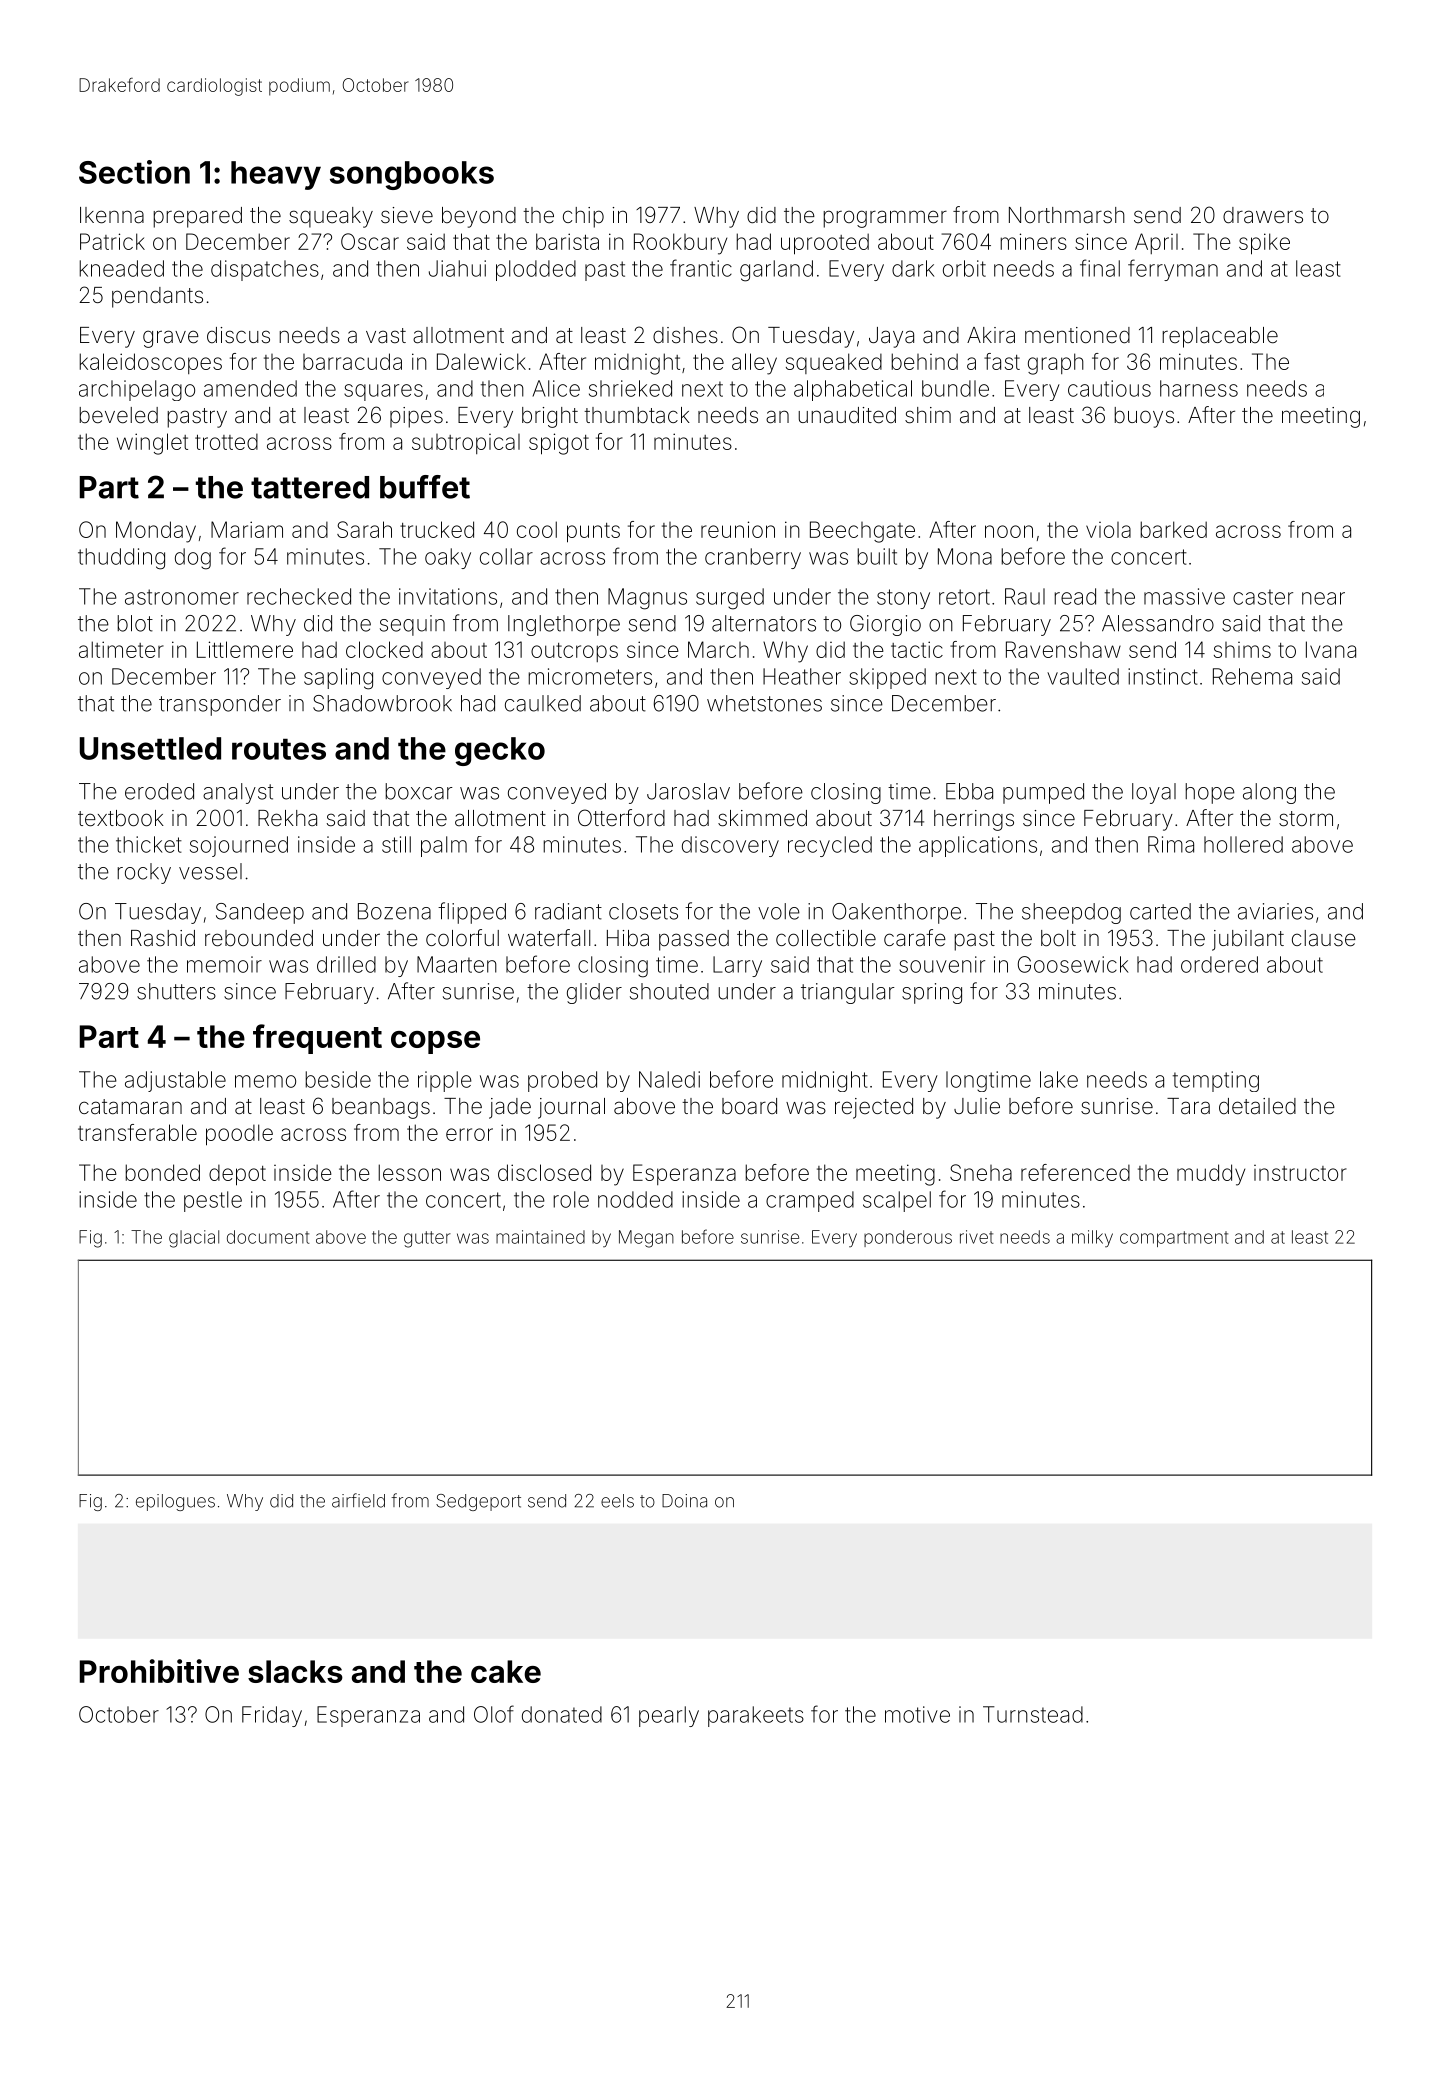 The image size is (1450, 2100). What do you see at coordinates (1067, 215) in the page?
I see `Northmarsh` at bounding box center [1067, 215].
